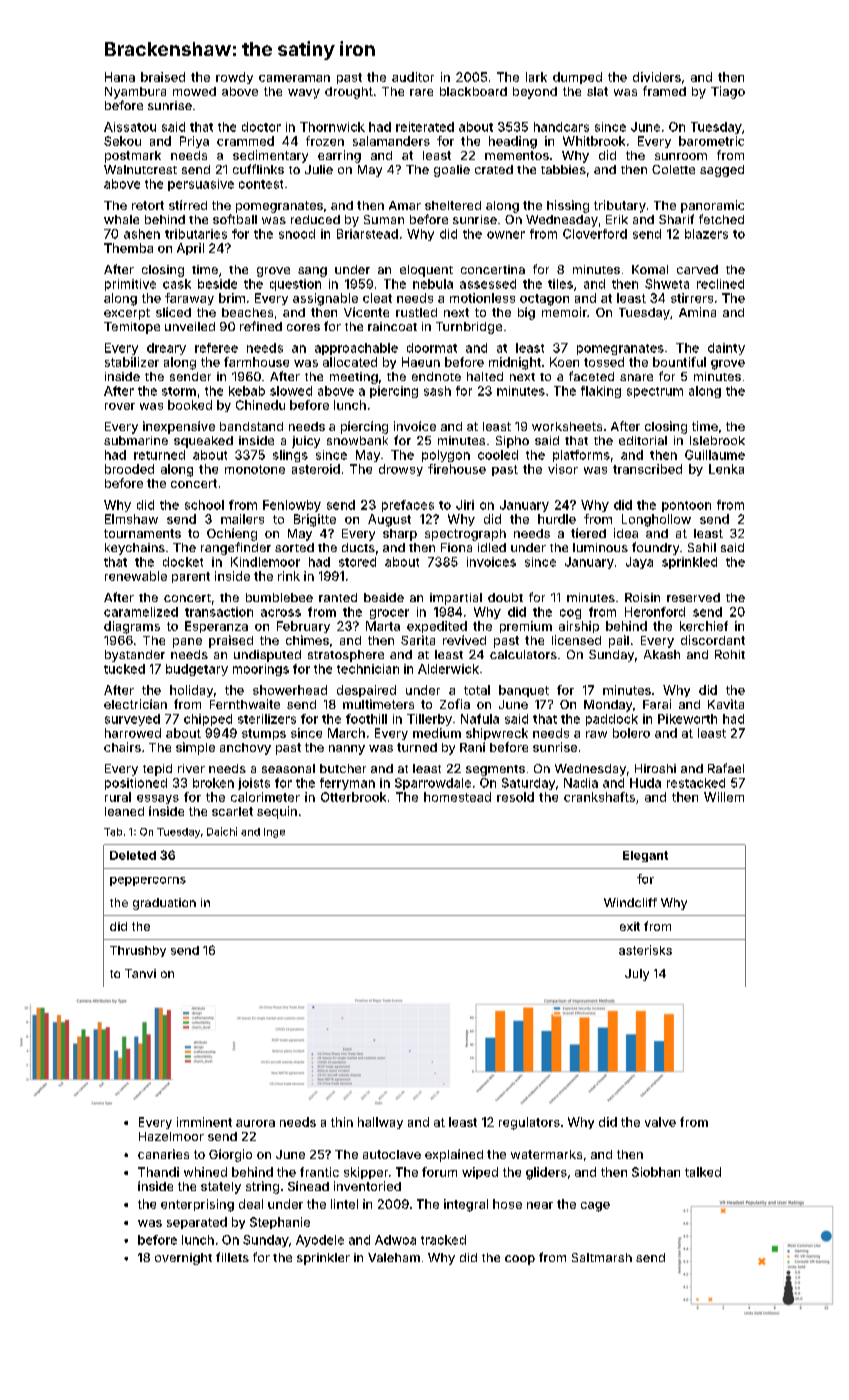  Describe the element at coordinates (205, 1172) in the screenshot. I see `whined` at that location.
